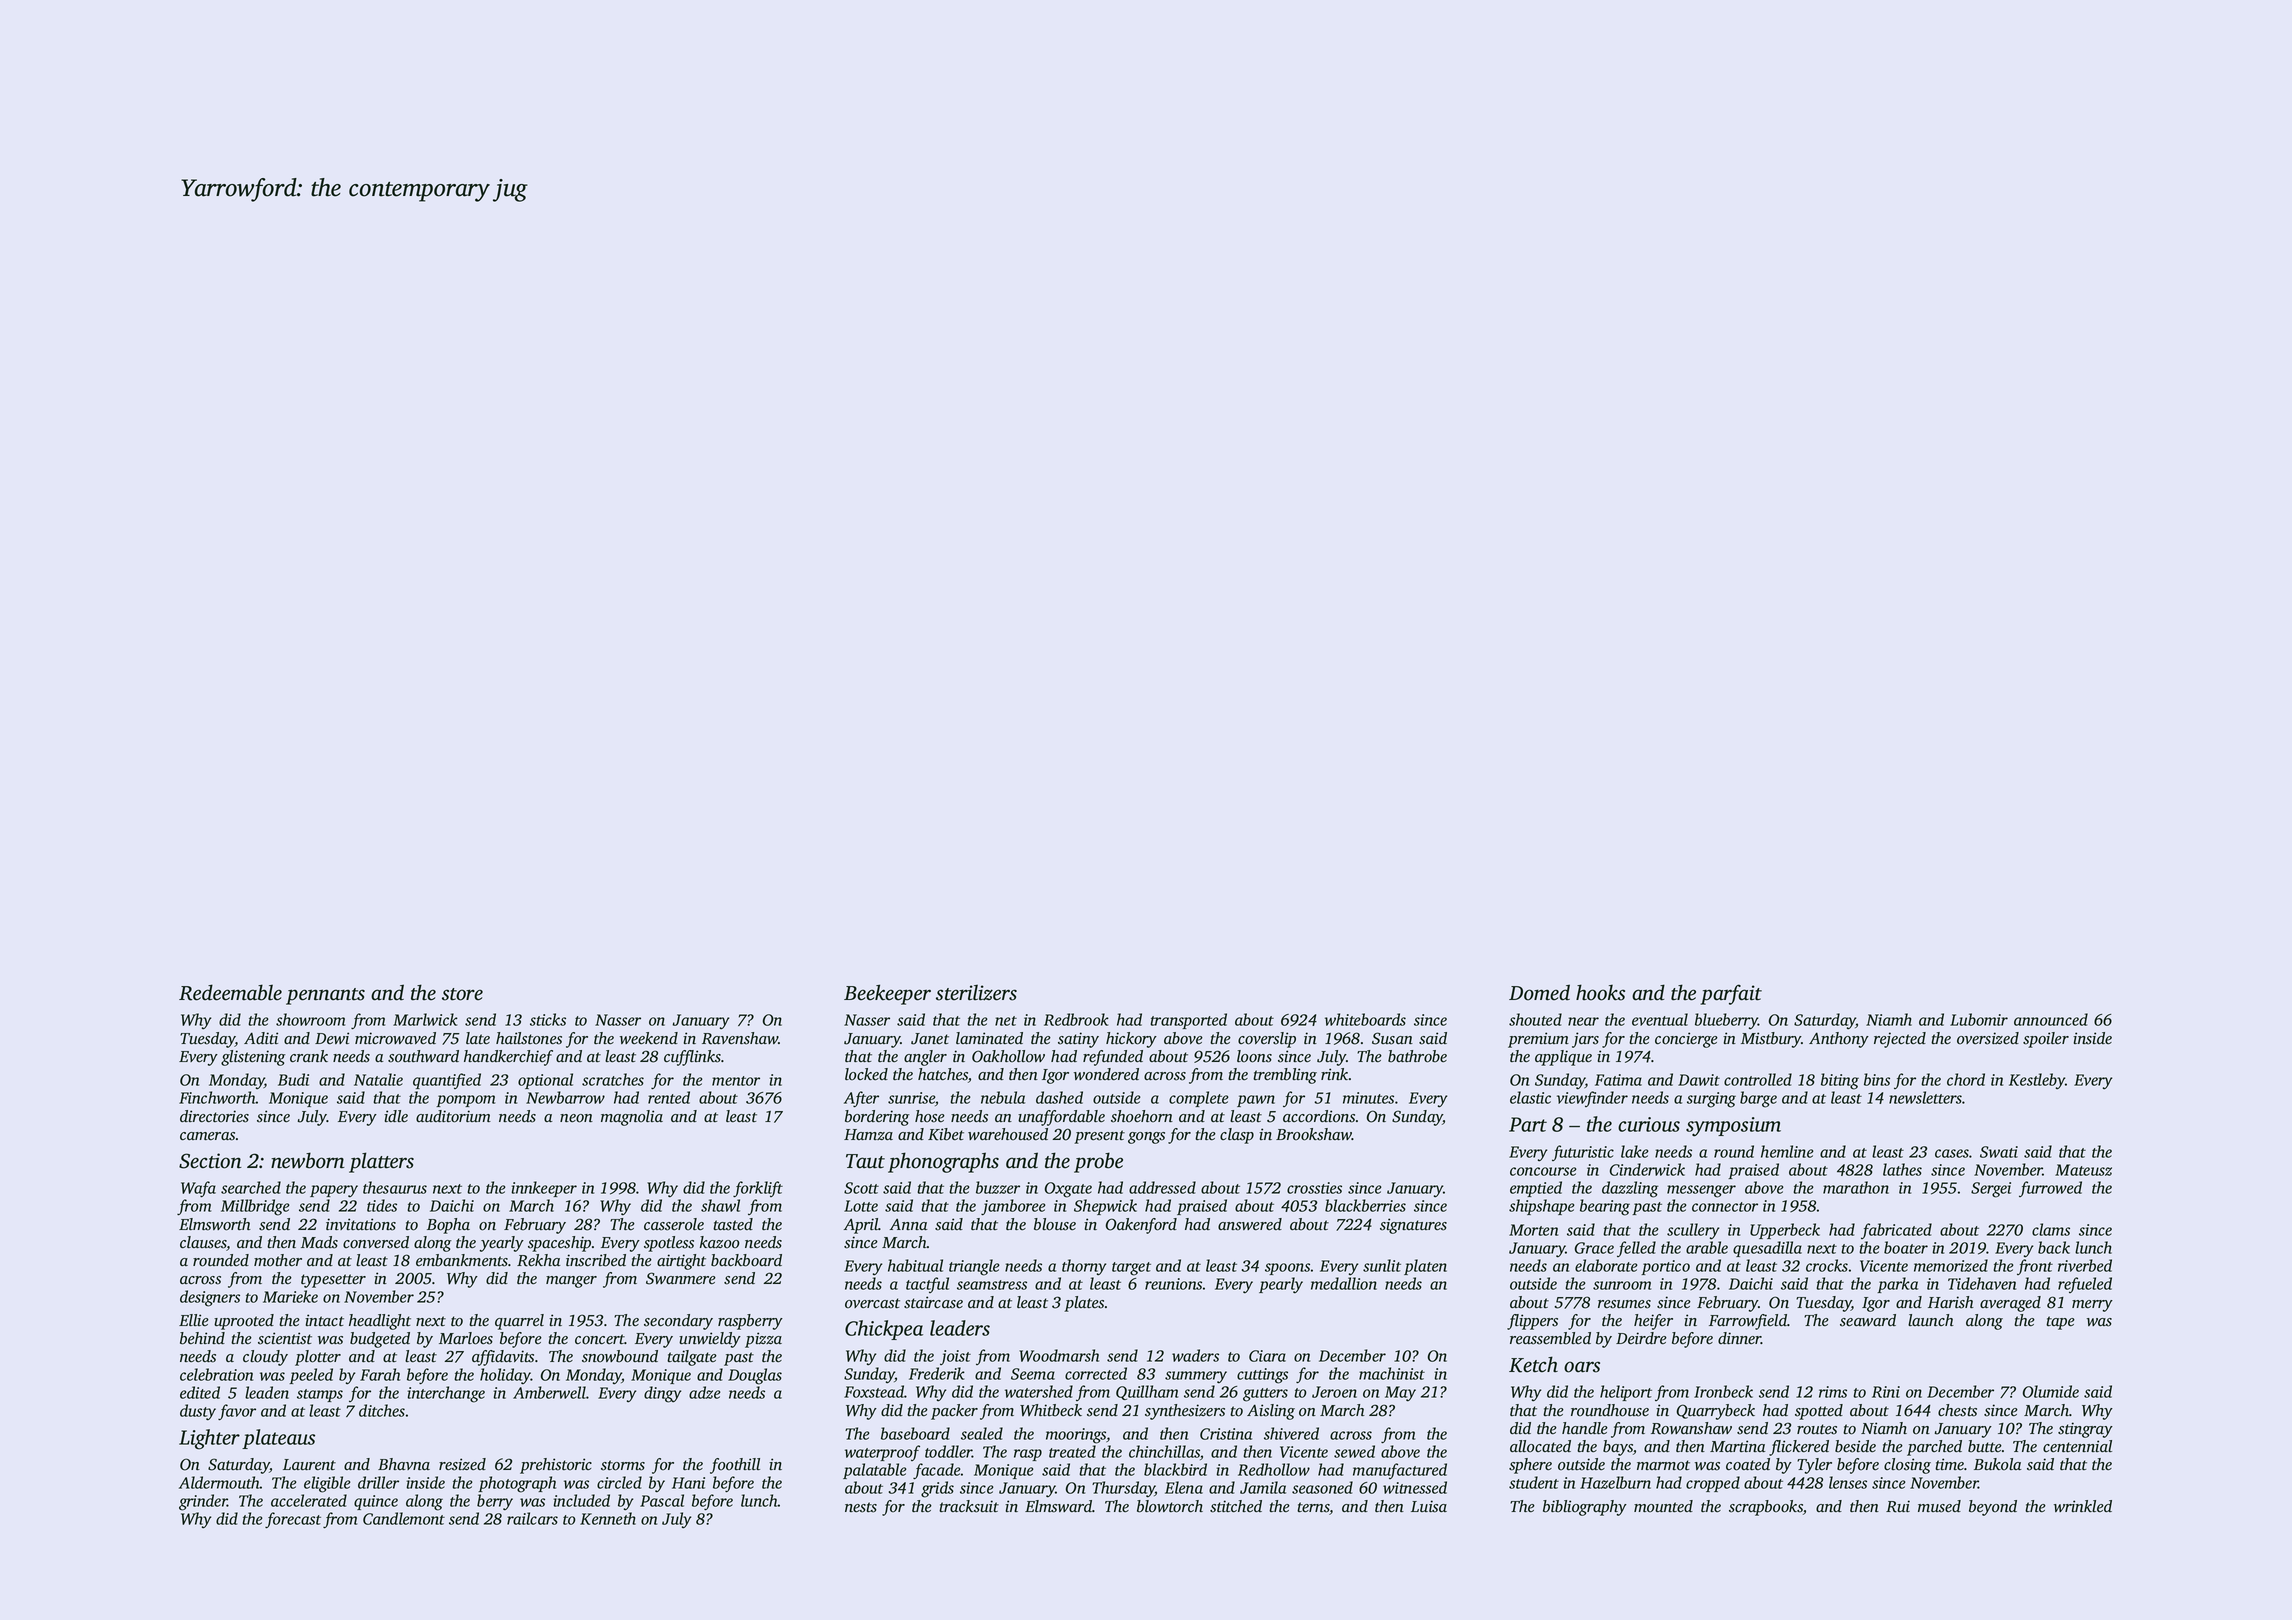 This screenshot has height=1620, width=2292. What do you see at coordinates (866, 1074) in the screenshot?
I see `locked` at bounding box center [866, 1074].
